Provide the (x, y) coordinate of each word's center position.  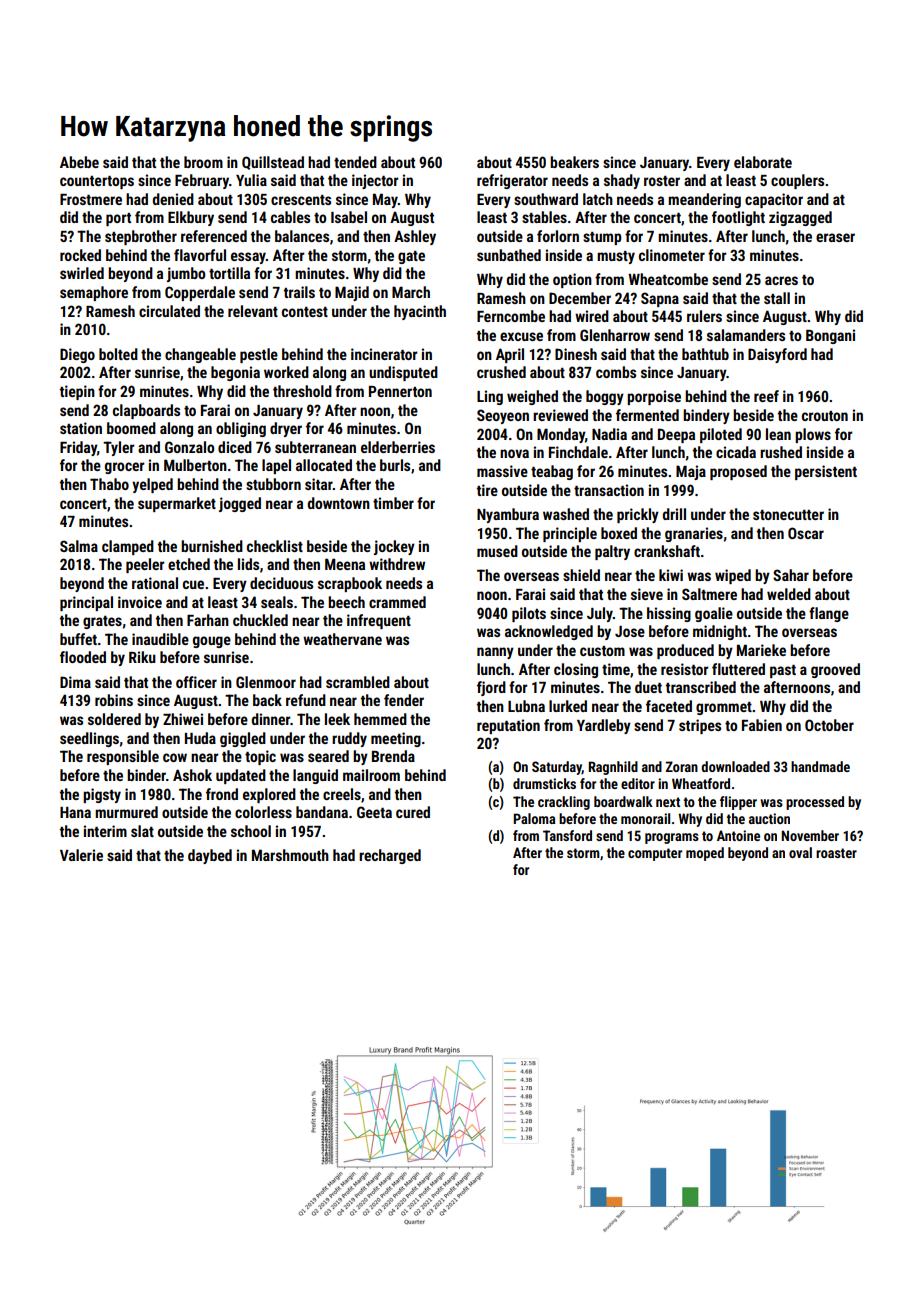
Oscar (806, 533)
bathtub (705, 354)
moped (705, 854)
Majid (352, 293)
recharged (390, 856)
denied (173, 199)
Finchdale (578, 452)
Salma (79, 546)
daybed (210, 856)
